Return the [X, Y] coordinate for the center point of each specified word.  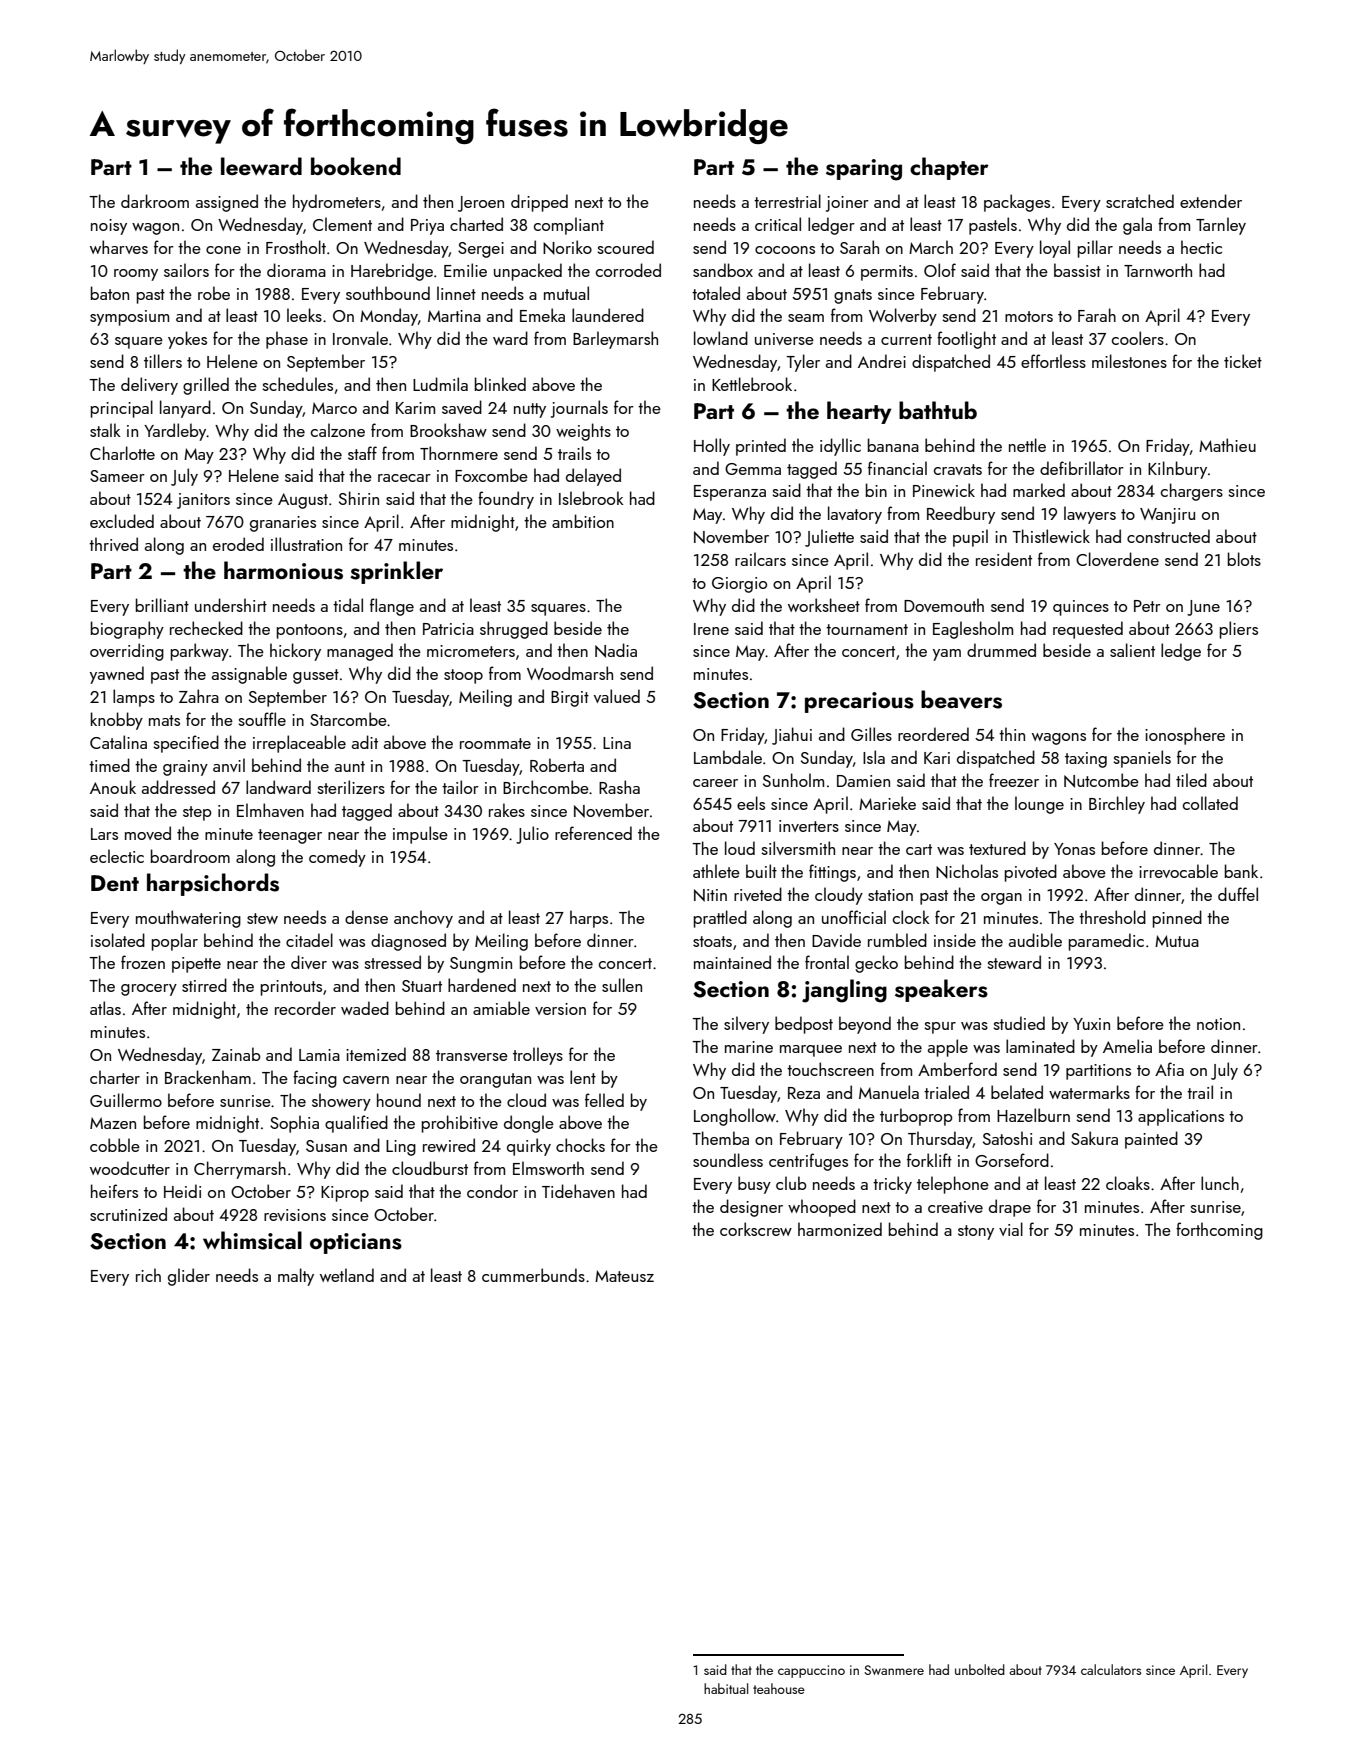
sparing [864, 170]
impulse [420, 835]
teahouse [779, 1688]
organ [1001, 899]
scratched [1140, 201]
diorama [296, 270]
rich [148, 1275]
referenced [593, 833]
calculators [1111, 1669]
